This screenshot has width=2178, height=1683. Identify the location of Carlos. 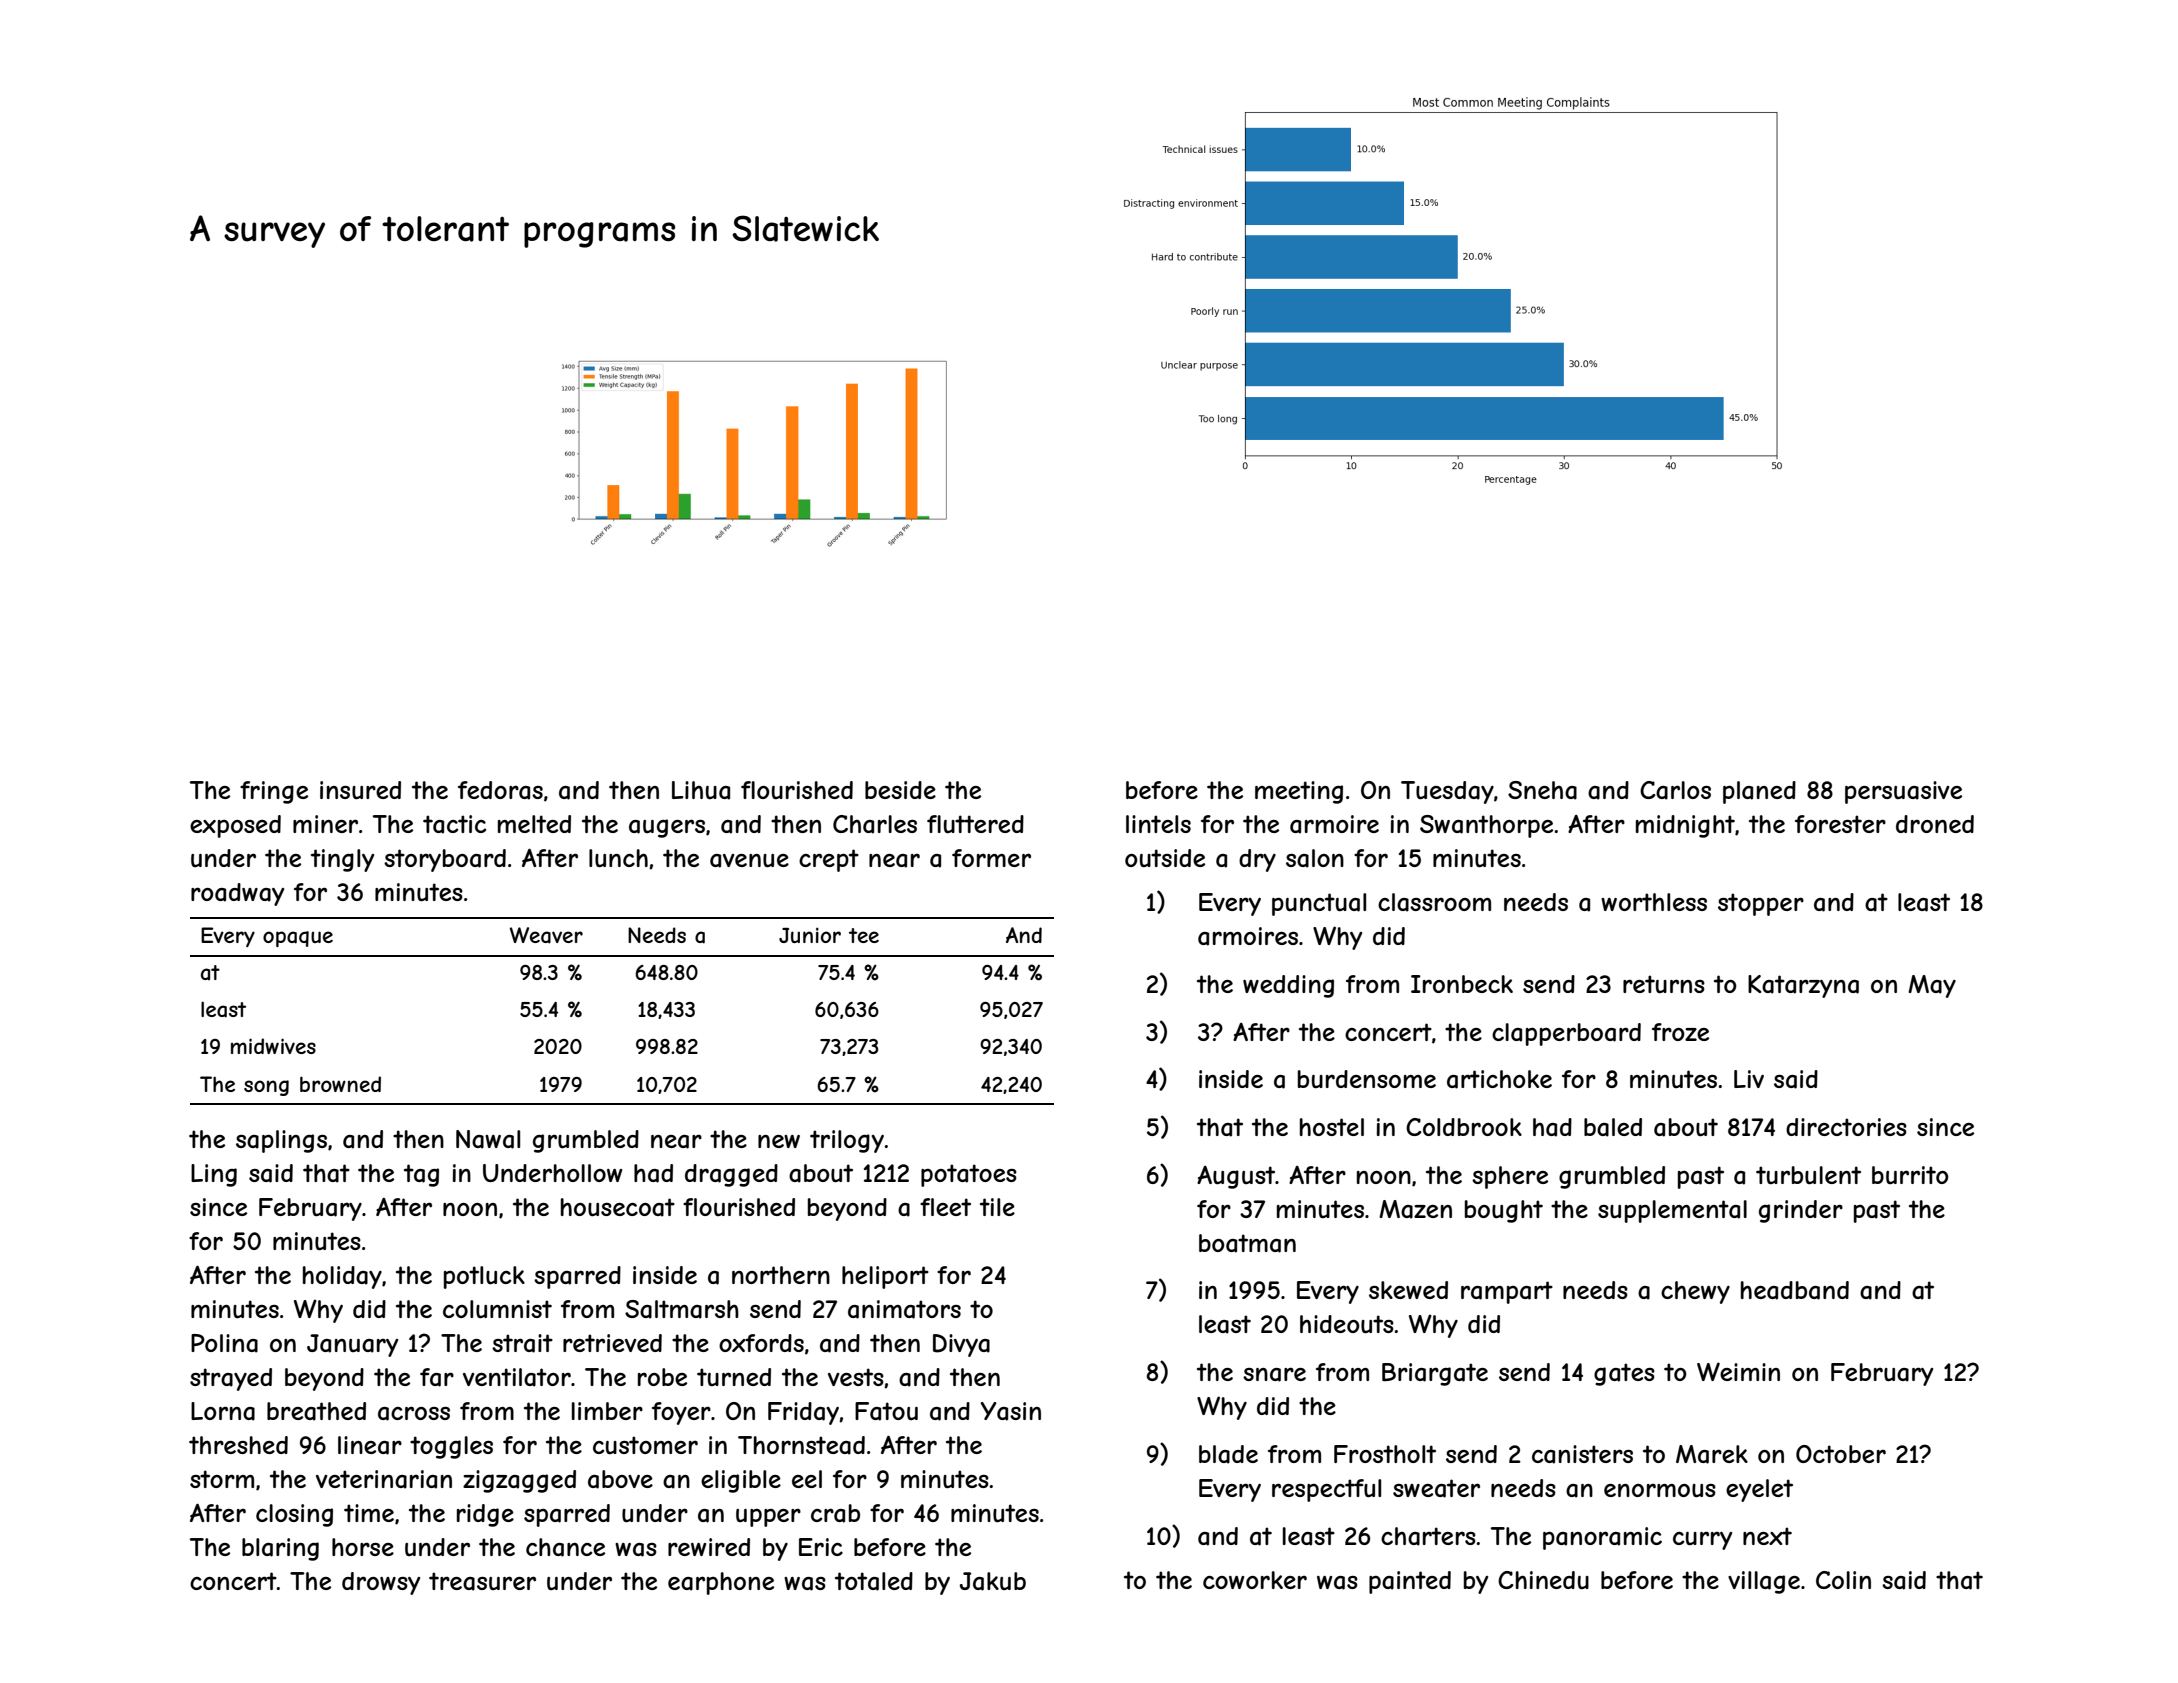
(1675, 790).
